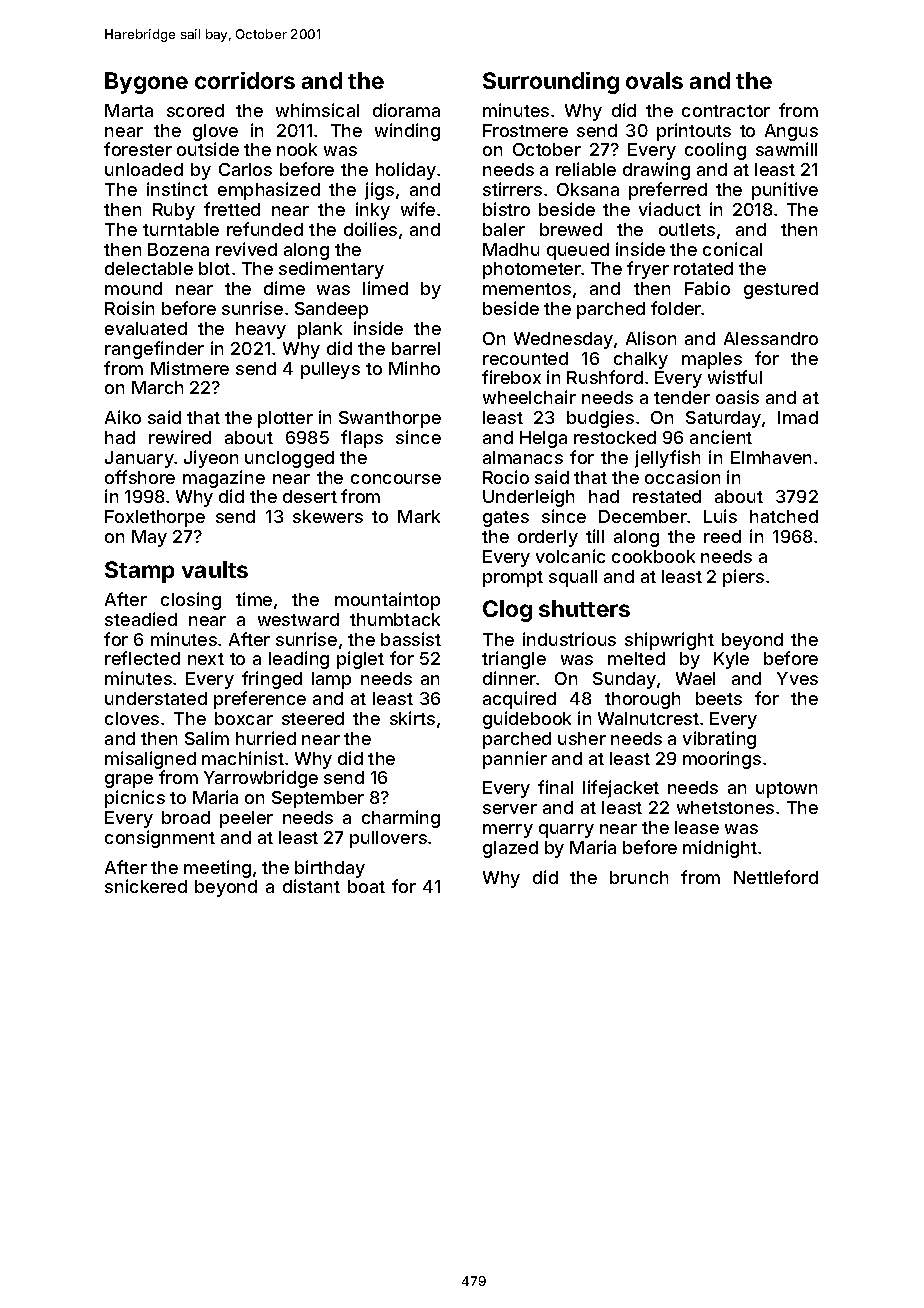 The height and width of the screenshot is (1308, 924). Describe the element at coordinates (254, 599) in the screenshot. I see `time` at that location.
